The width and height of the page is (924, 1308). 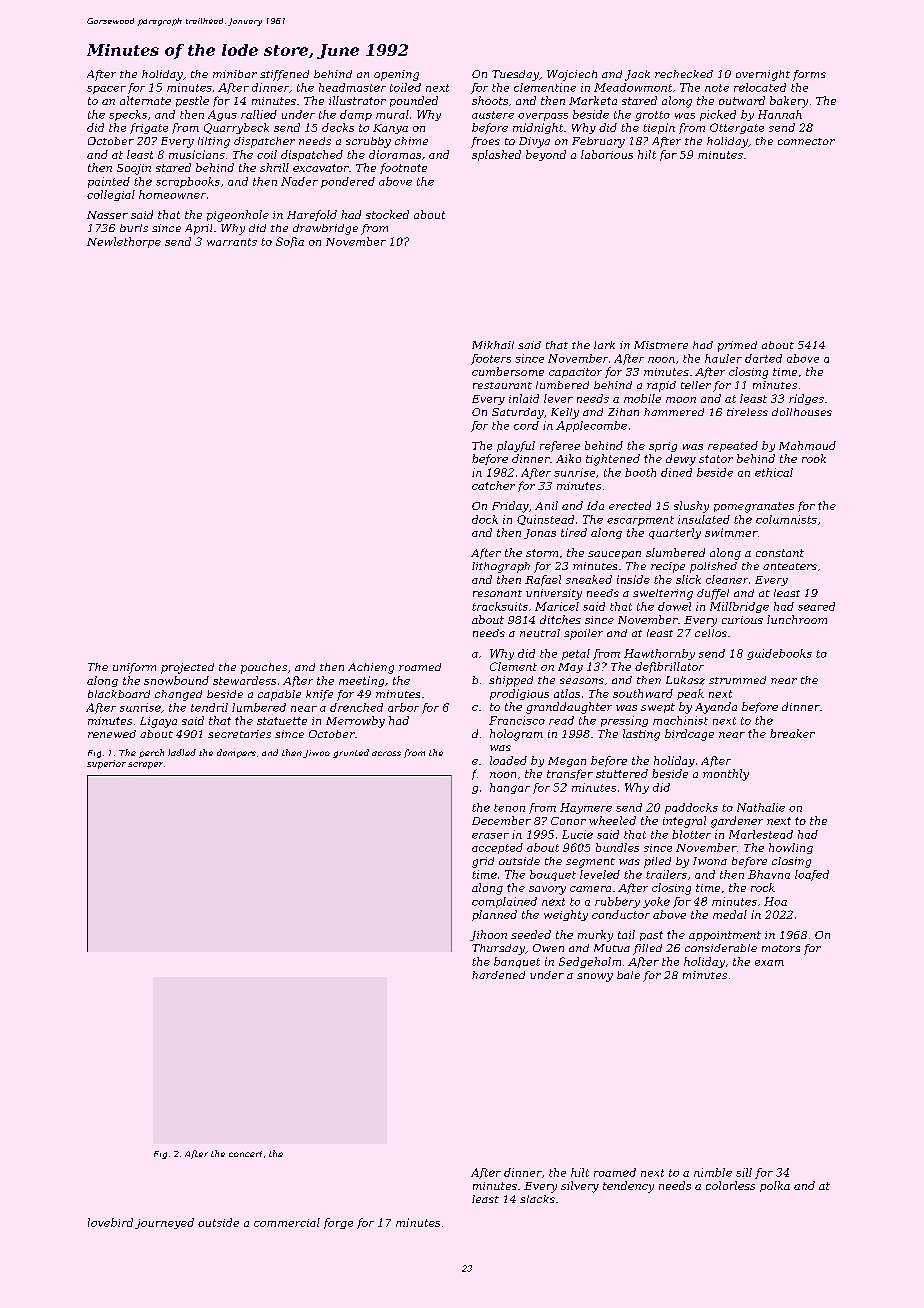 What do you see at coordinates (245, 1154) in the page?
I see `concert` at bounding box center [245, 1154].
